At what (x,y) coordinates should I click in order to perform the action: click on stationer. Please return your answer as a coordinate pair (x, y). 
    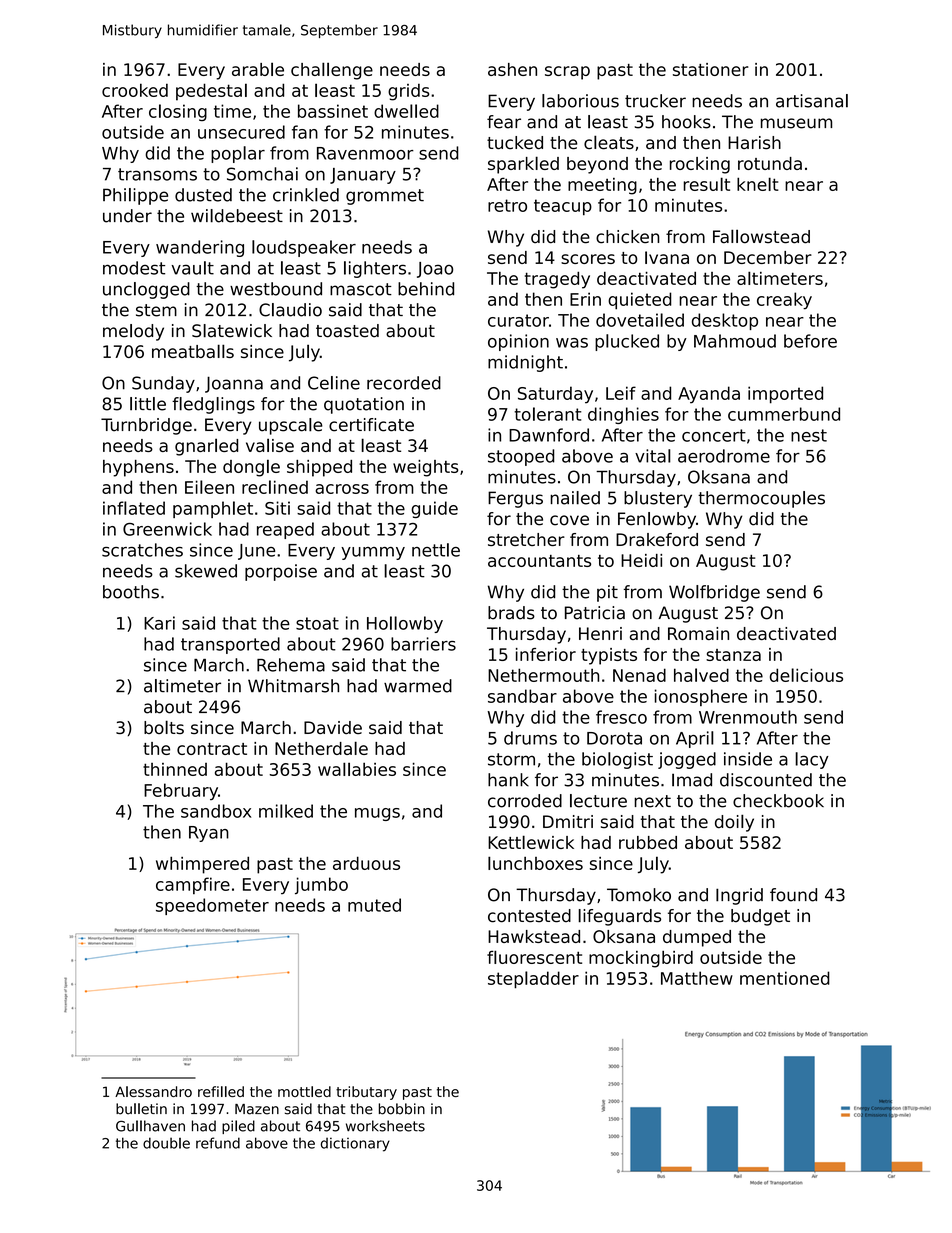
    Looking at the image, I should click on (711, 69).
